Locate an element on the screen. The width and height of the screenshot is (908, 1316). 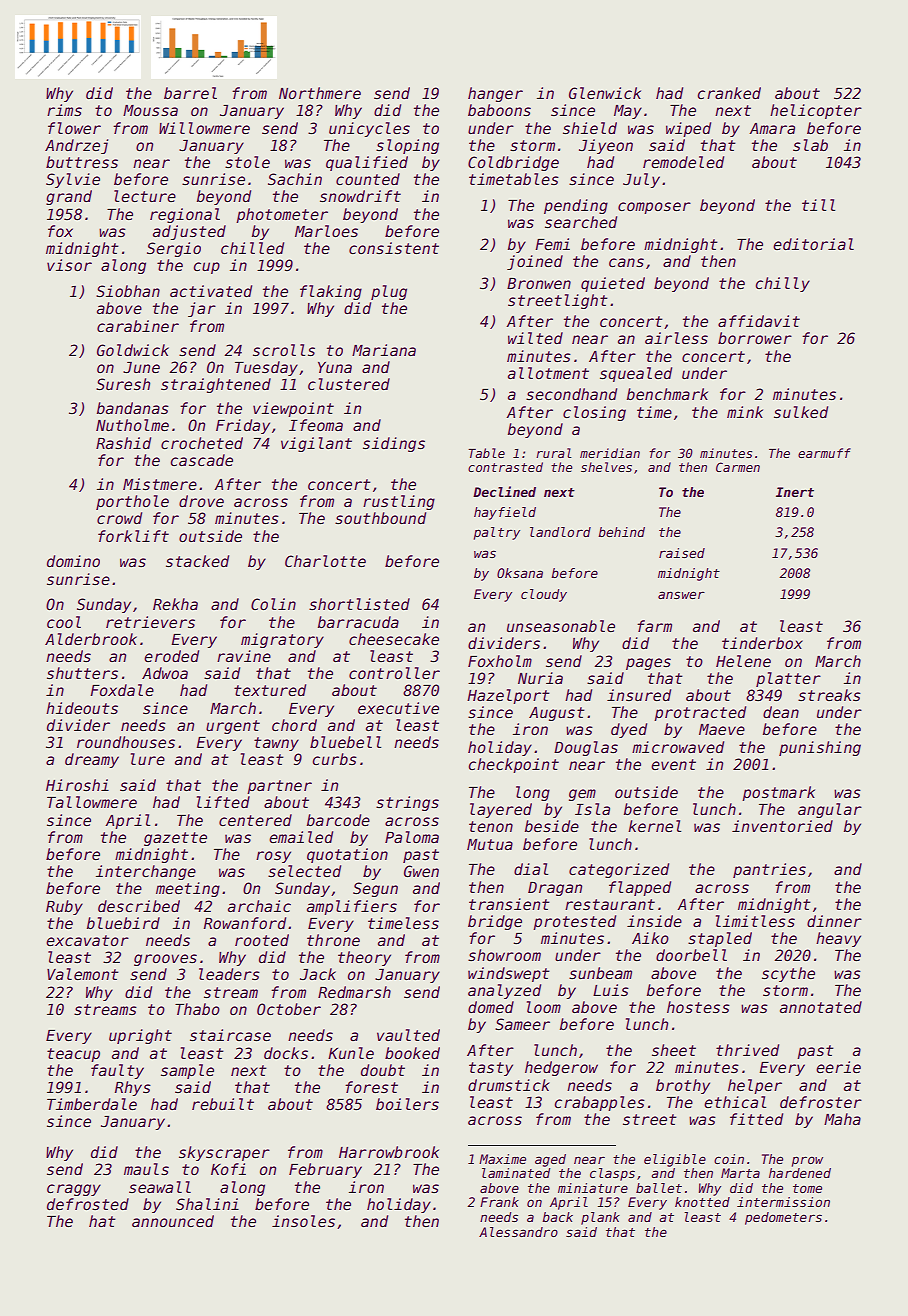
Siobhan is located at coordinates (128, 291).
